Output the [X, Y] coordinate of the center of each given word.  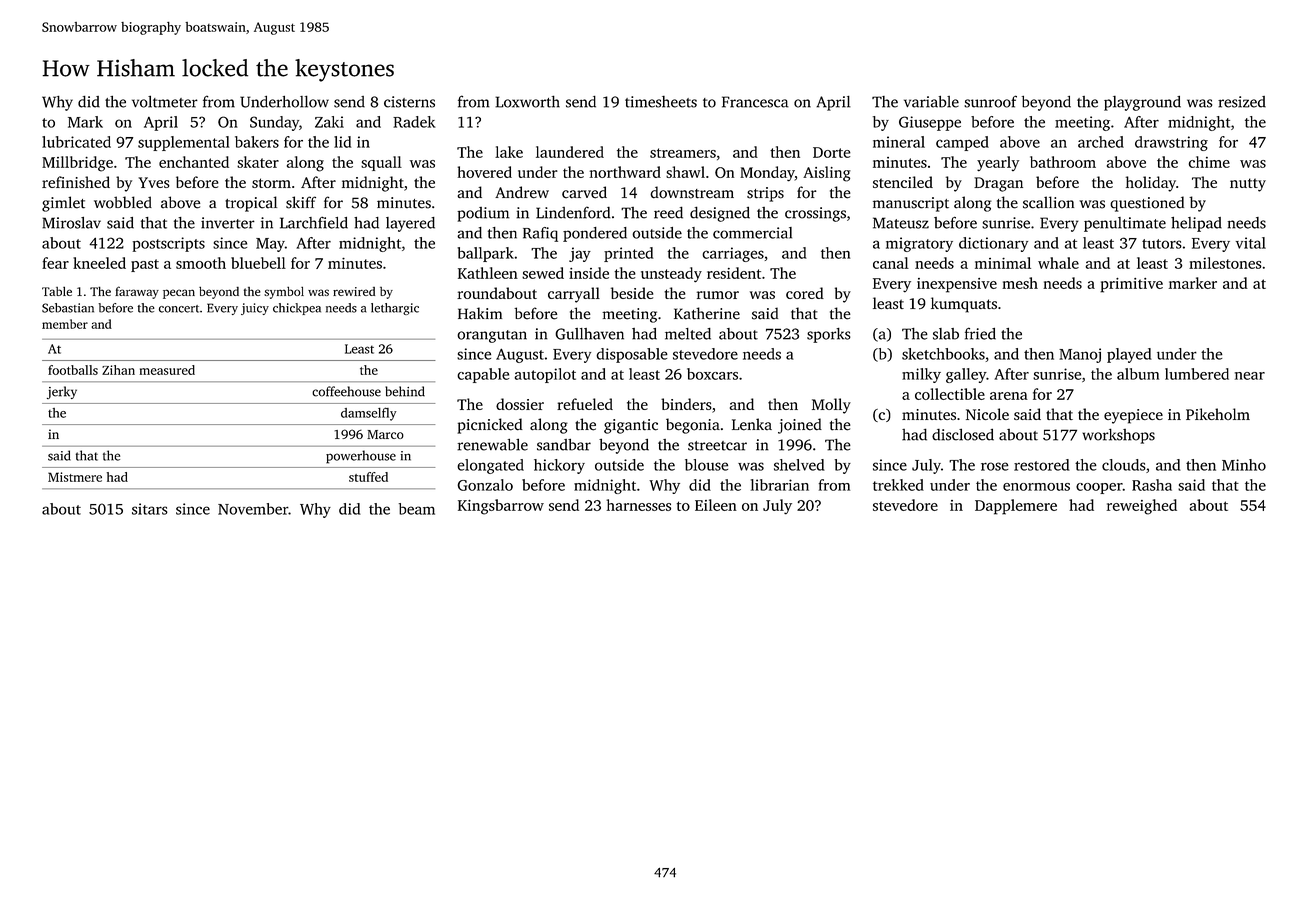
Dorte [832, 152]
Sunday [274, 123]
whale [1058, 263]
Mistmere [75, 477]
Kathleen [488, 273]
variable [931, 102]
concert [179, 309]
